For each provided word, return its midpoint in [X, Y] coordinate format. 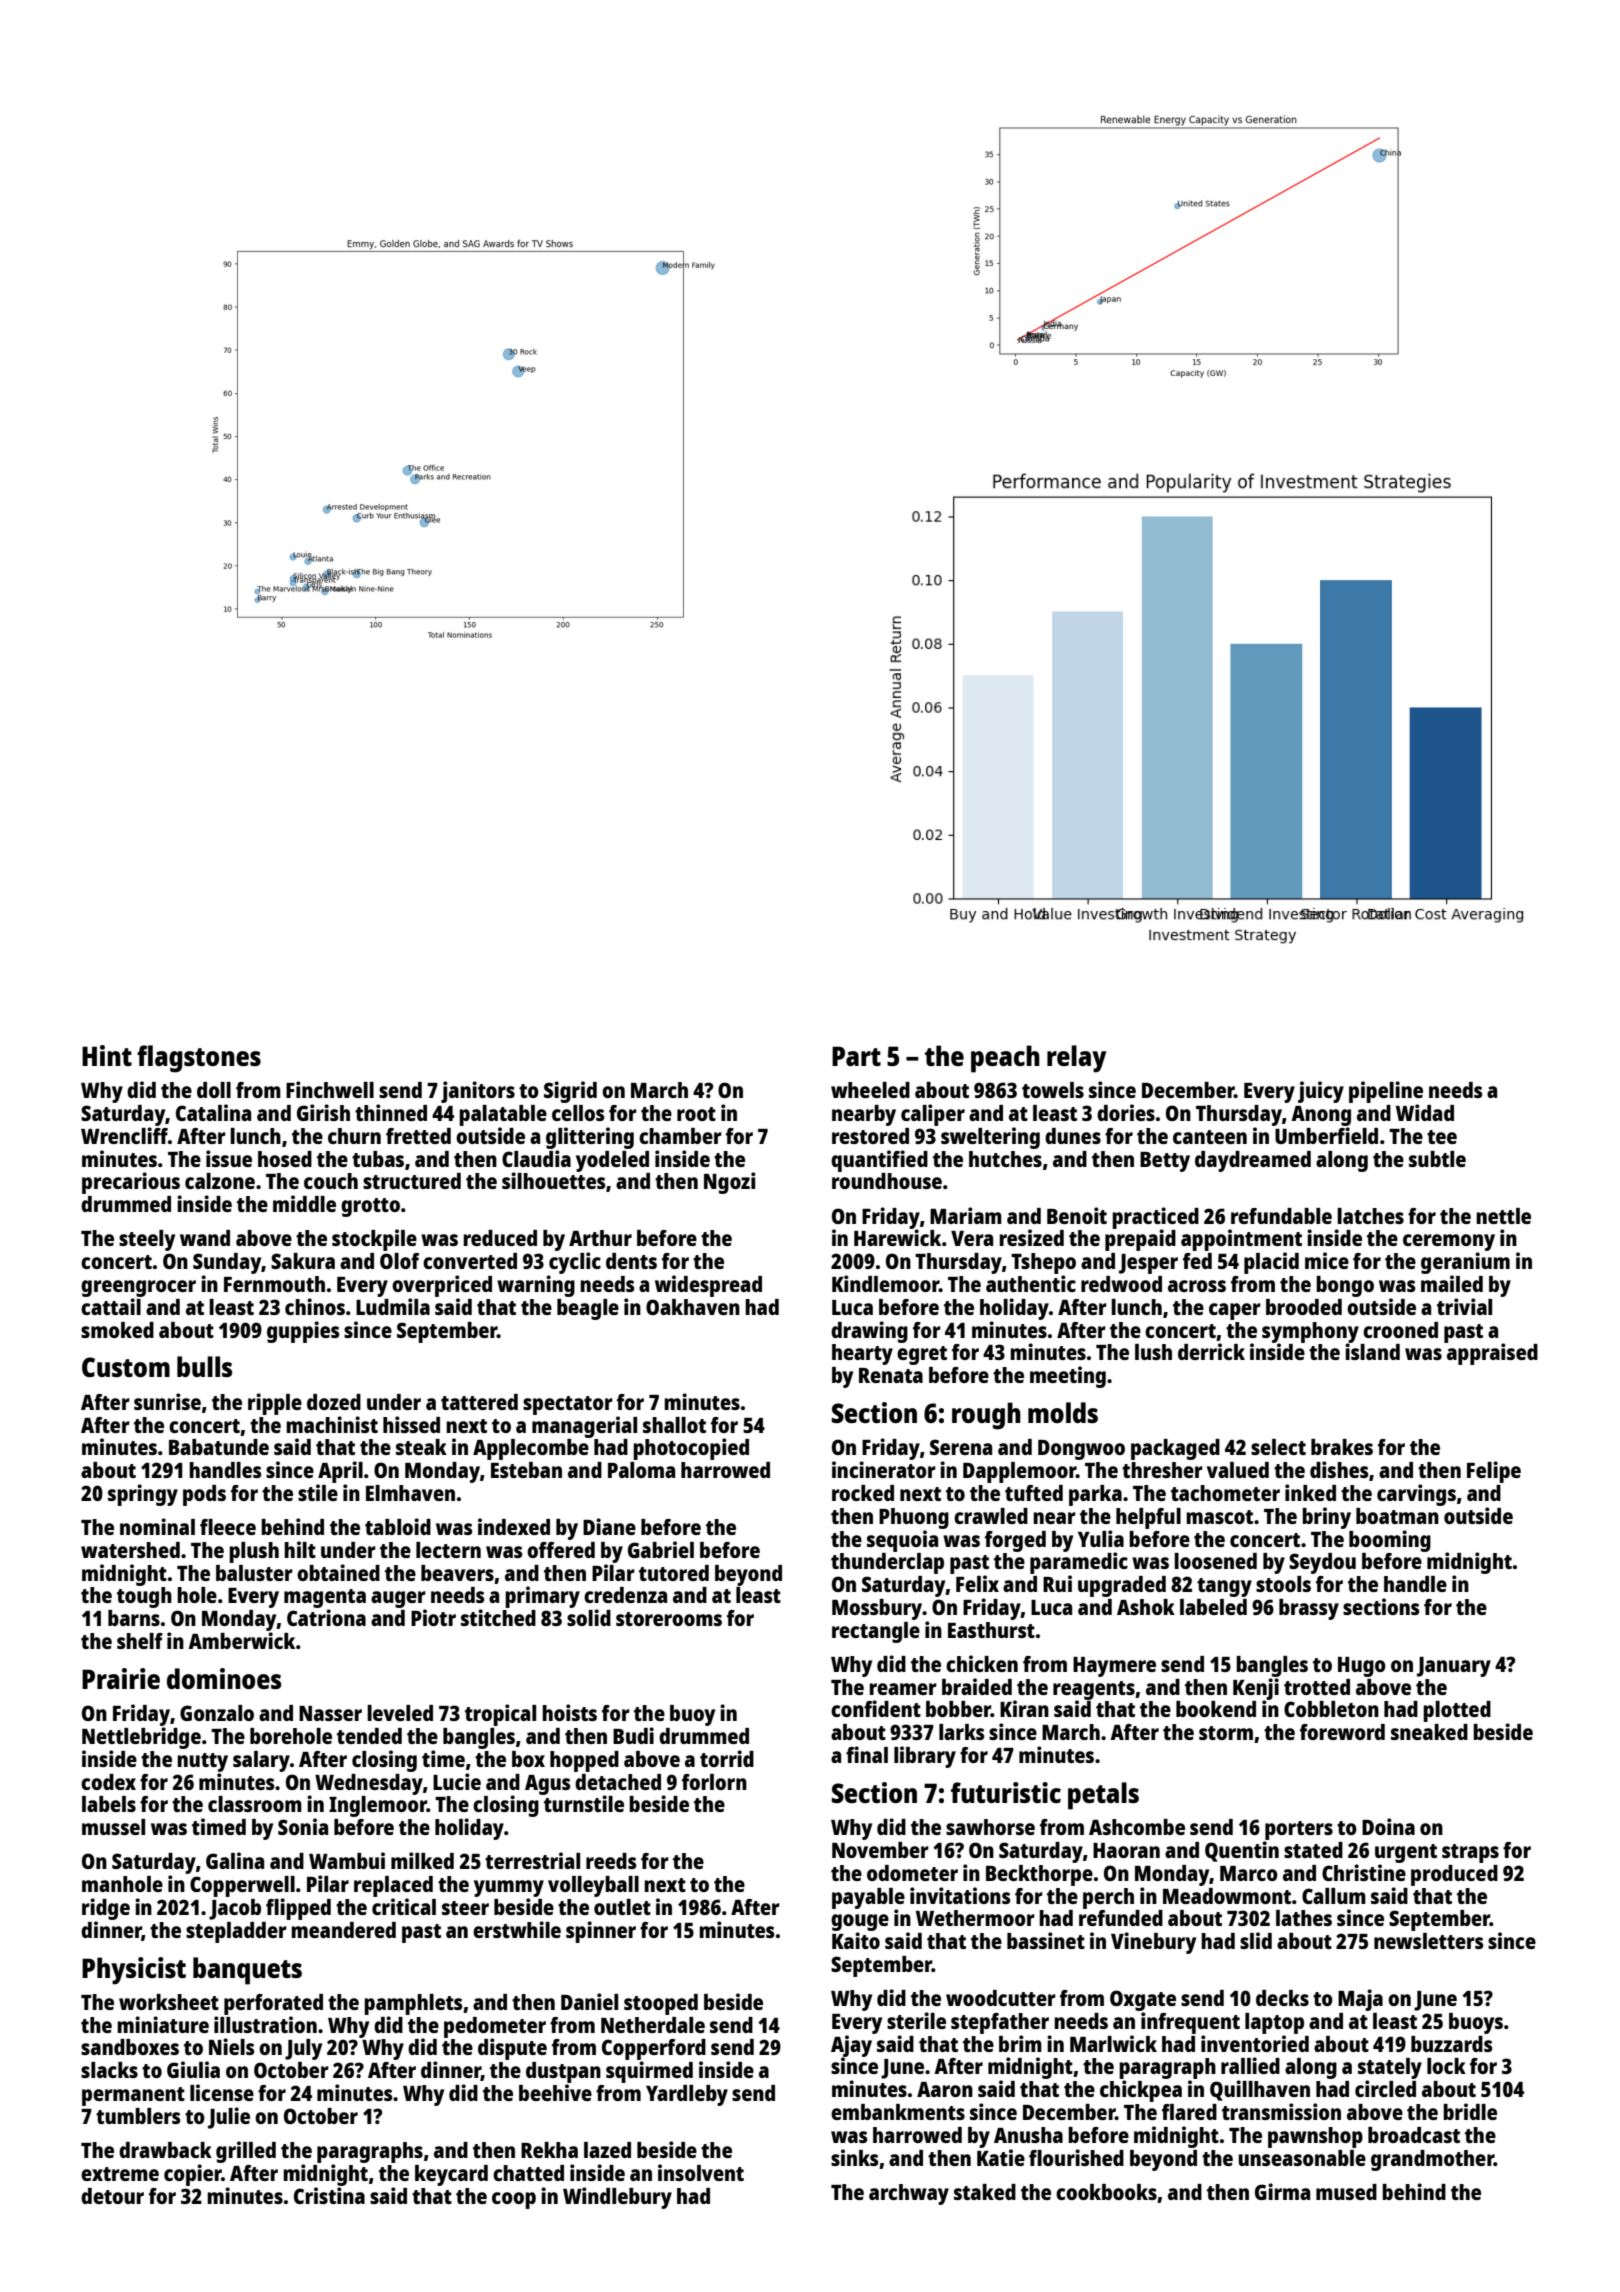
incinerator [884, 1469]
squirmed [649, 2072]
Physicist [134, 1971]
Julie [229, 2118]
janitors [478, 1092]
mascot [1219, 1517]
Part [856, 1056]
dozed [334, 1402]
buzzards [1452, 2044]
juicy [1321, 1092]
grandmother [1432, 2160]
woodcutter [1001, 1998]
